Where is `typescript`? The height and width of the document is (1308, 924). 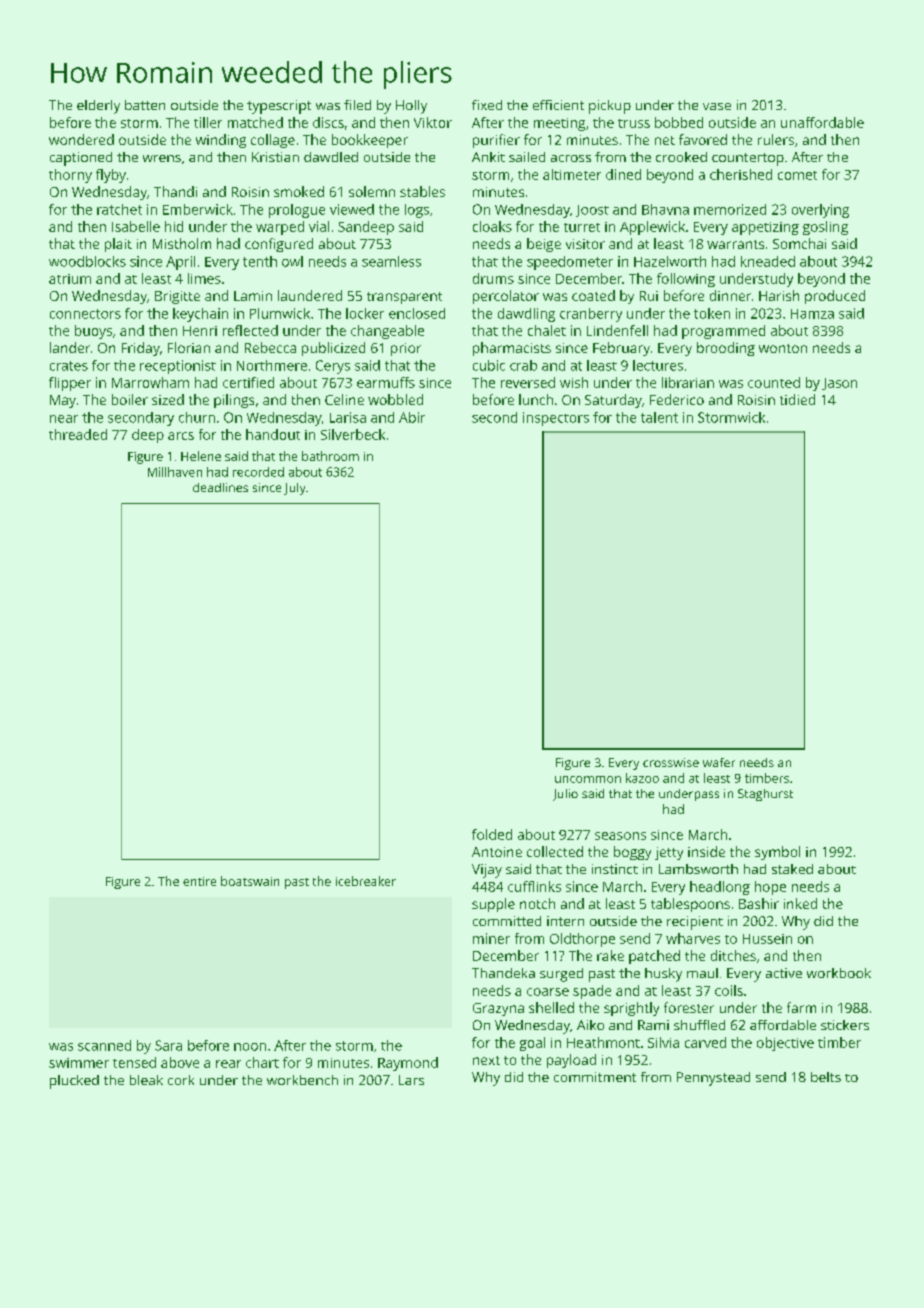
typescript is located at coordinates (279, 107).
